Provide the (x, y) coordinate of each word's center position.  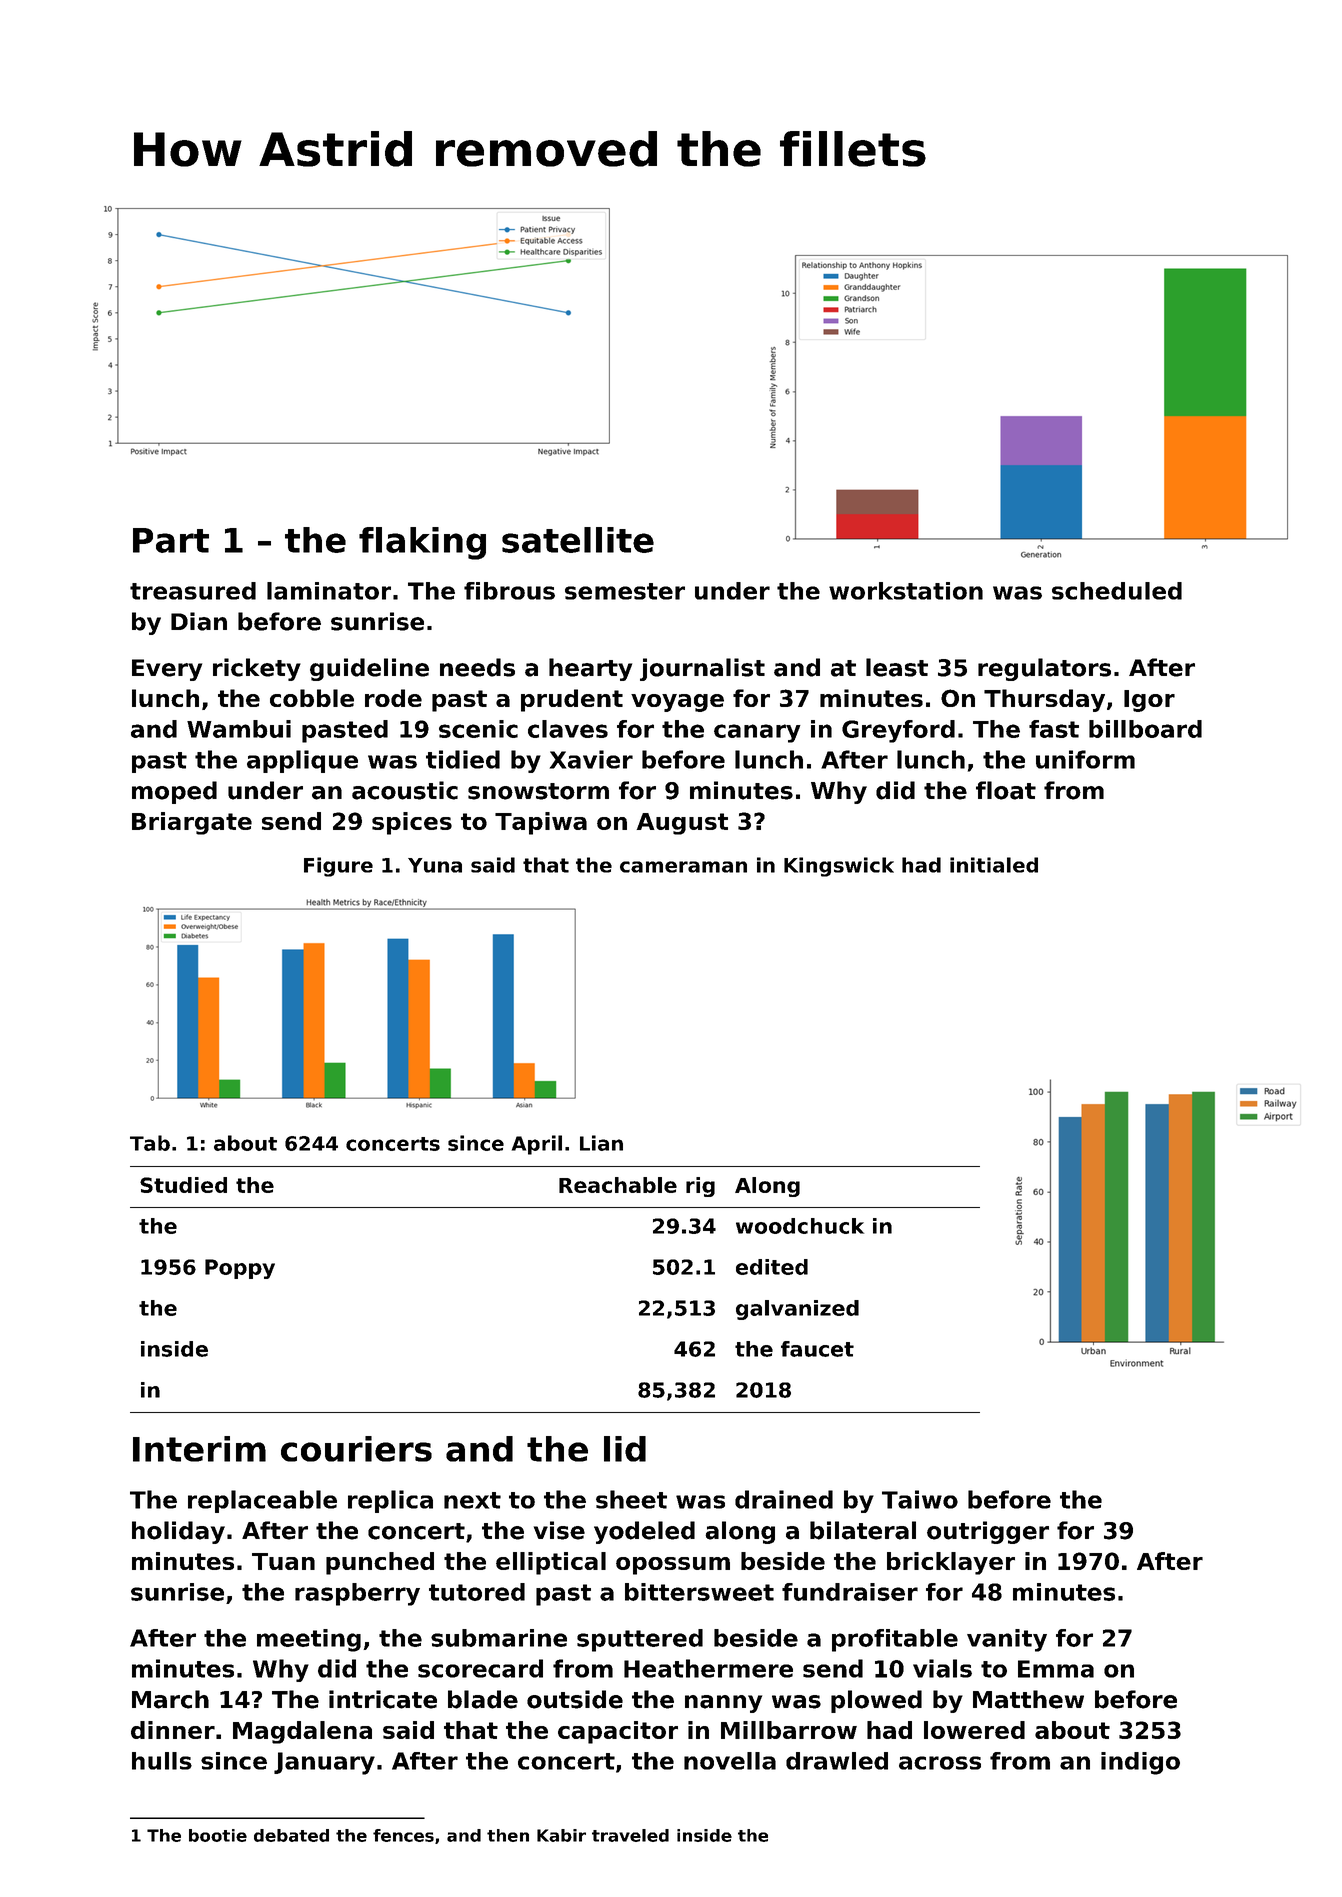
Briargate (192, 823)
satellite (578, 540)
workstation (906, 591)
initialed (994, 865)
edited (772, 1267)
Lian (601, 1143)
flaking (422, 543)
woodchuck (800, 1226)
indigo (1140, 1763)
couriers (356, 1449)
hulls (162, 1761)
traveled (630, 1835)
